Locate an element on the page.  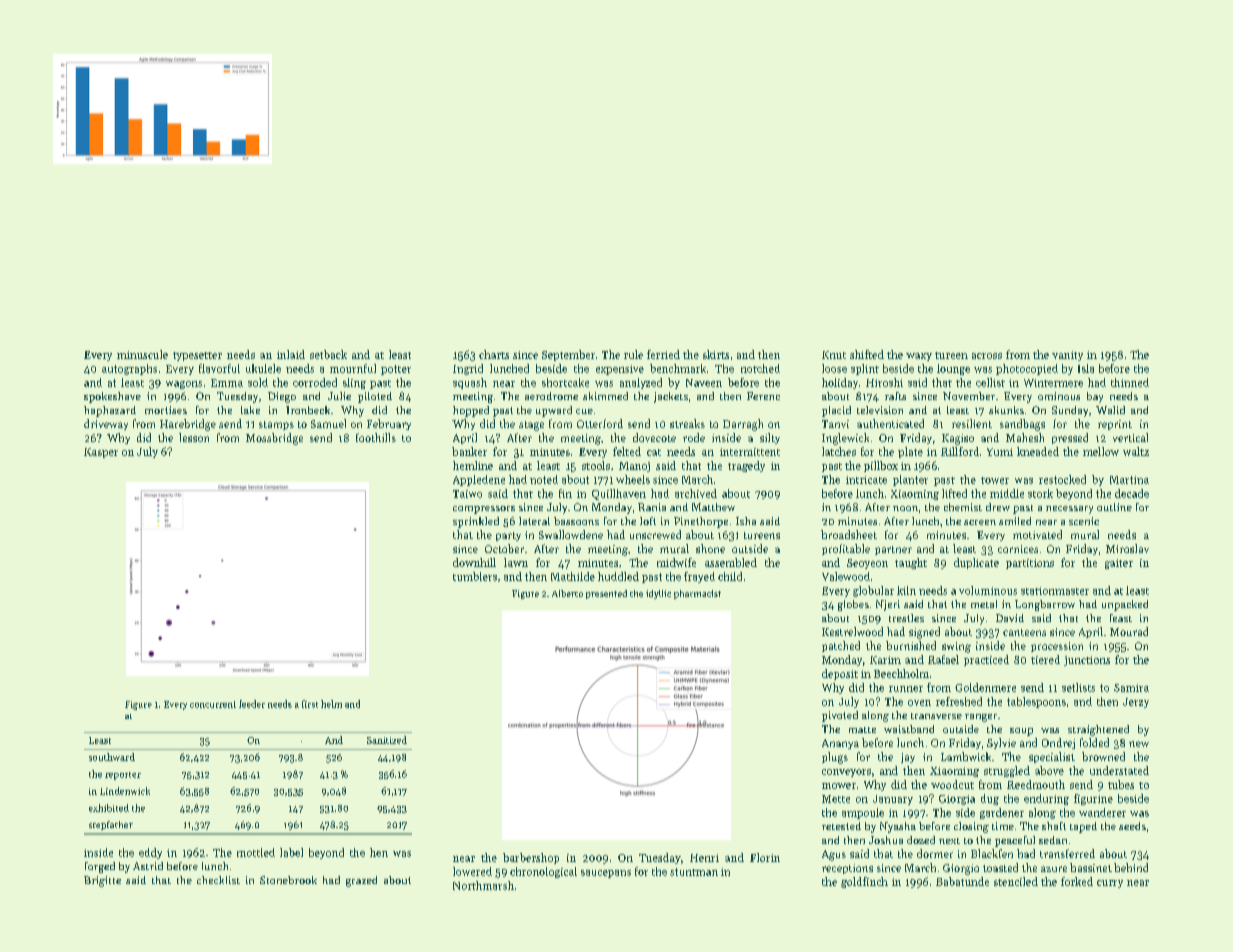
rule is located at coordinates (633, 354).
